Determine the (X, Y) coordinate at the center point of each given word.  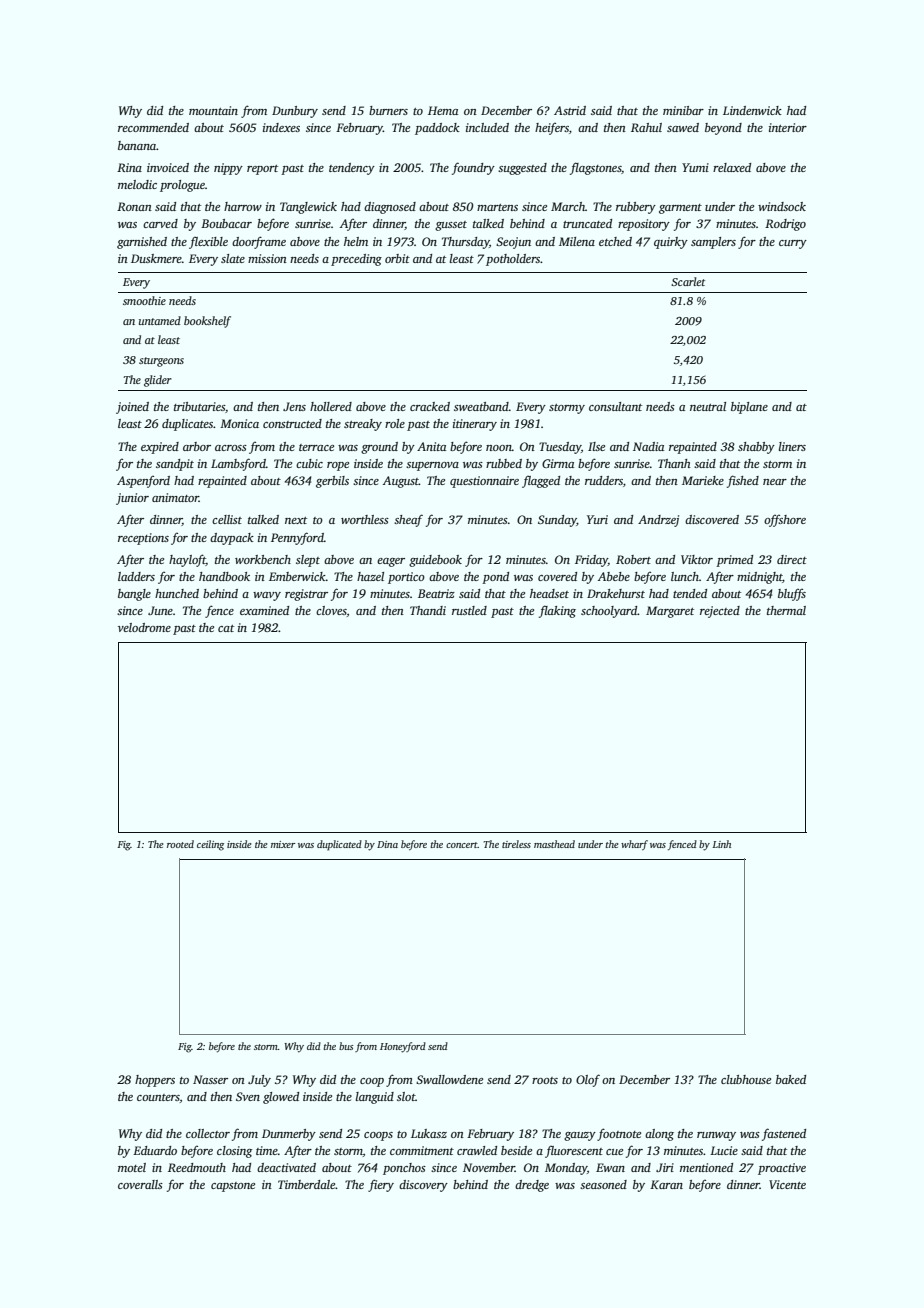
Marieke (703, 480)
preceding (356, 260)
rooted (180, 844)
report (262, 170)
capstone (233, 1187)
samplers (713, 243)
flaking (557, 611)
